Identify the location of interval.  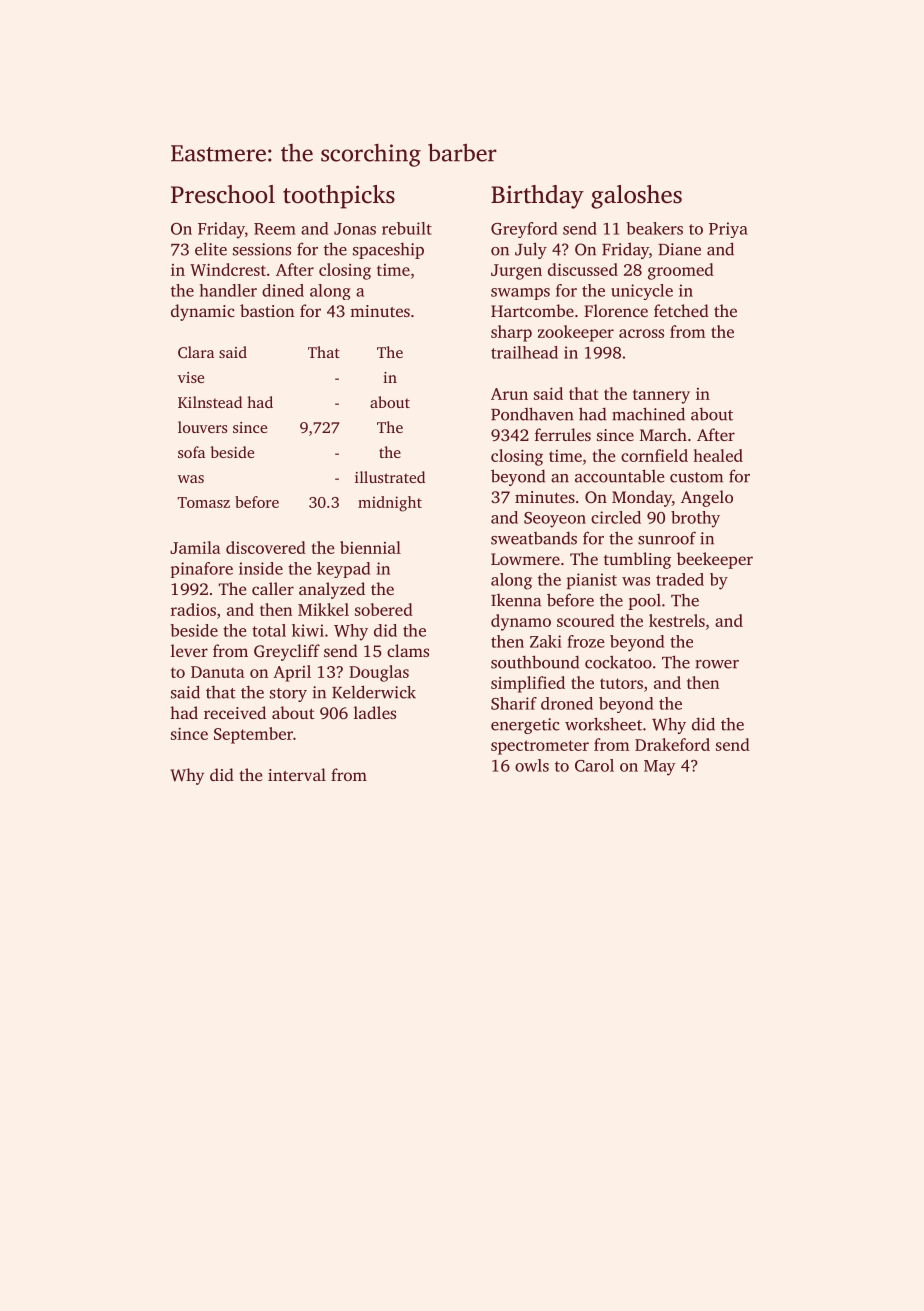
(297, 774).
